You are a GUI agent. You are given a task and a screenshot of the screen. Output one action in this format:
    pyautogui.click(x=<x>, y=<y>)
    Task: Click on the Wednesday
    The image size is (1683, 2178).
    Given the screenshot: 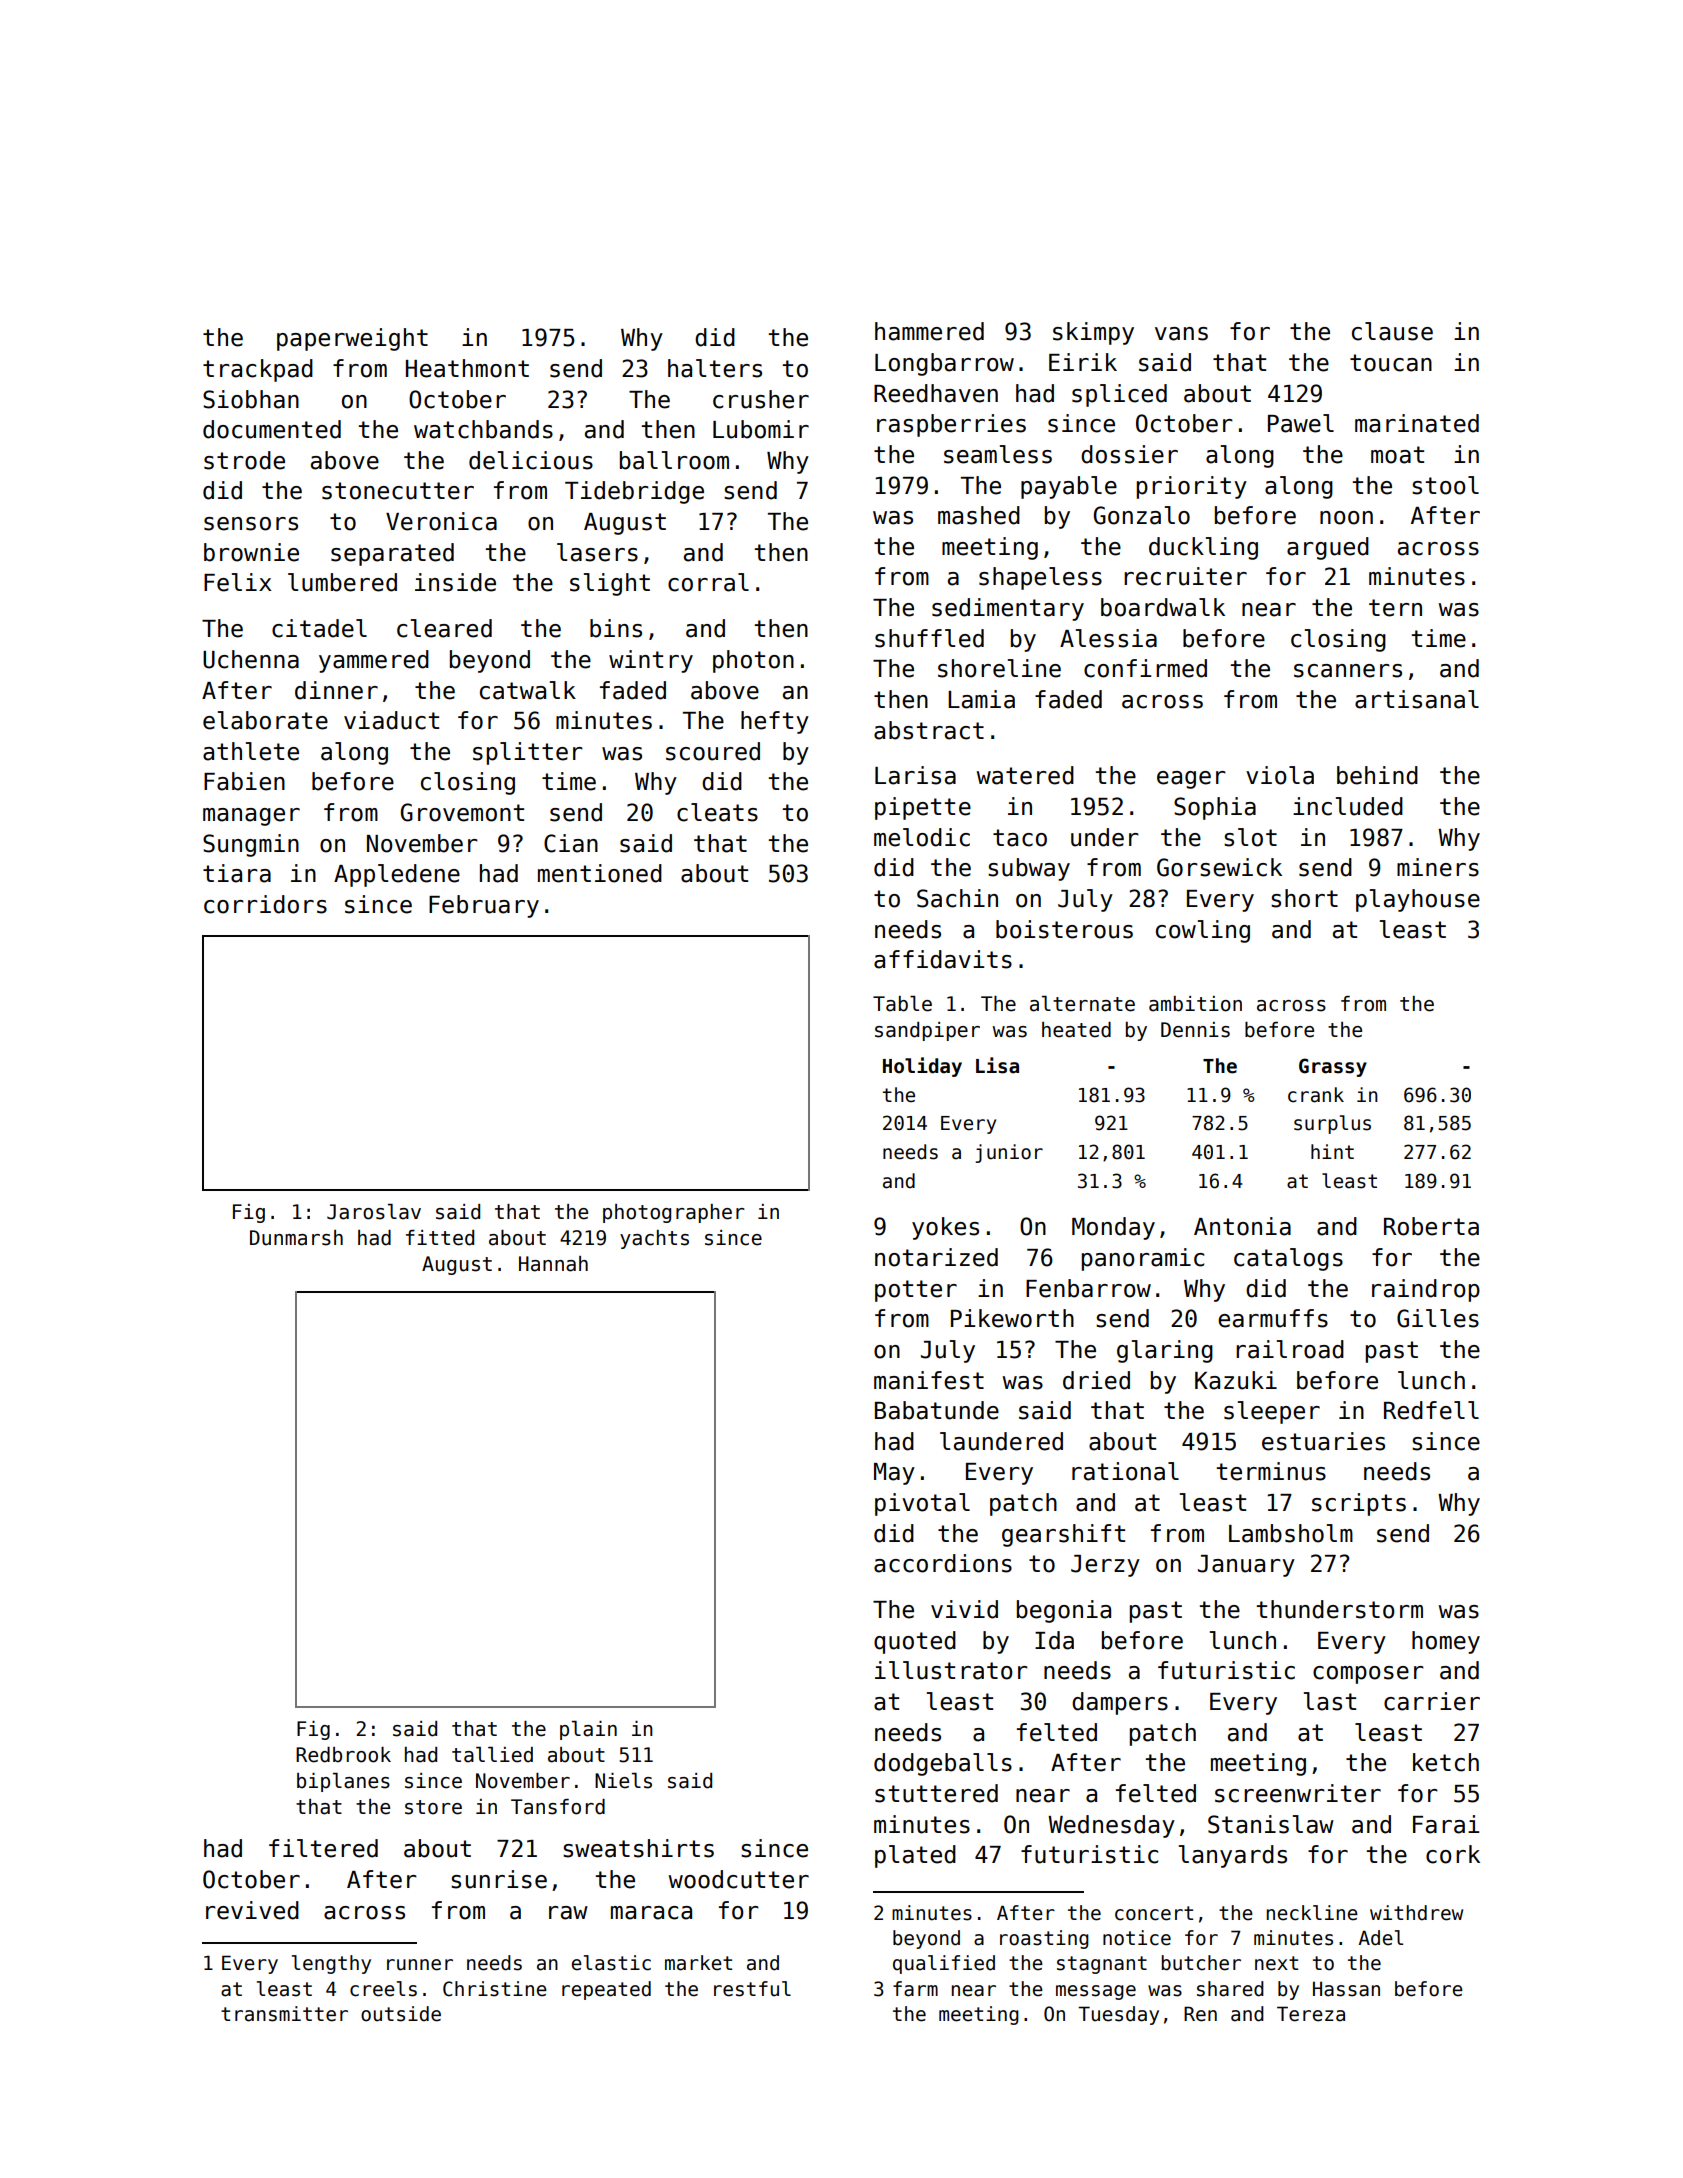 What is the action you would take?
    pyautogui.click(x=1111, y=1826)
